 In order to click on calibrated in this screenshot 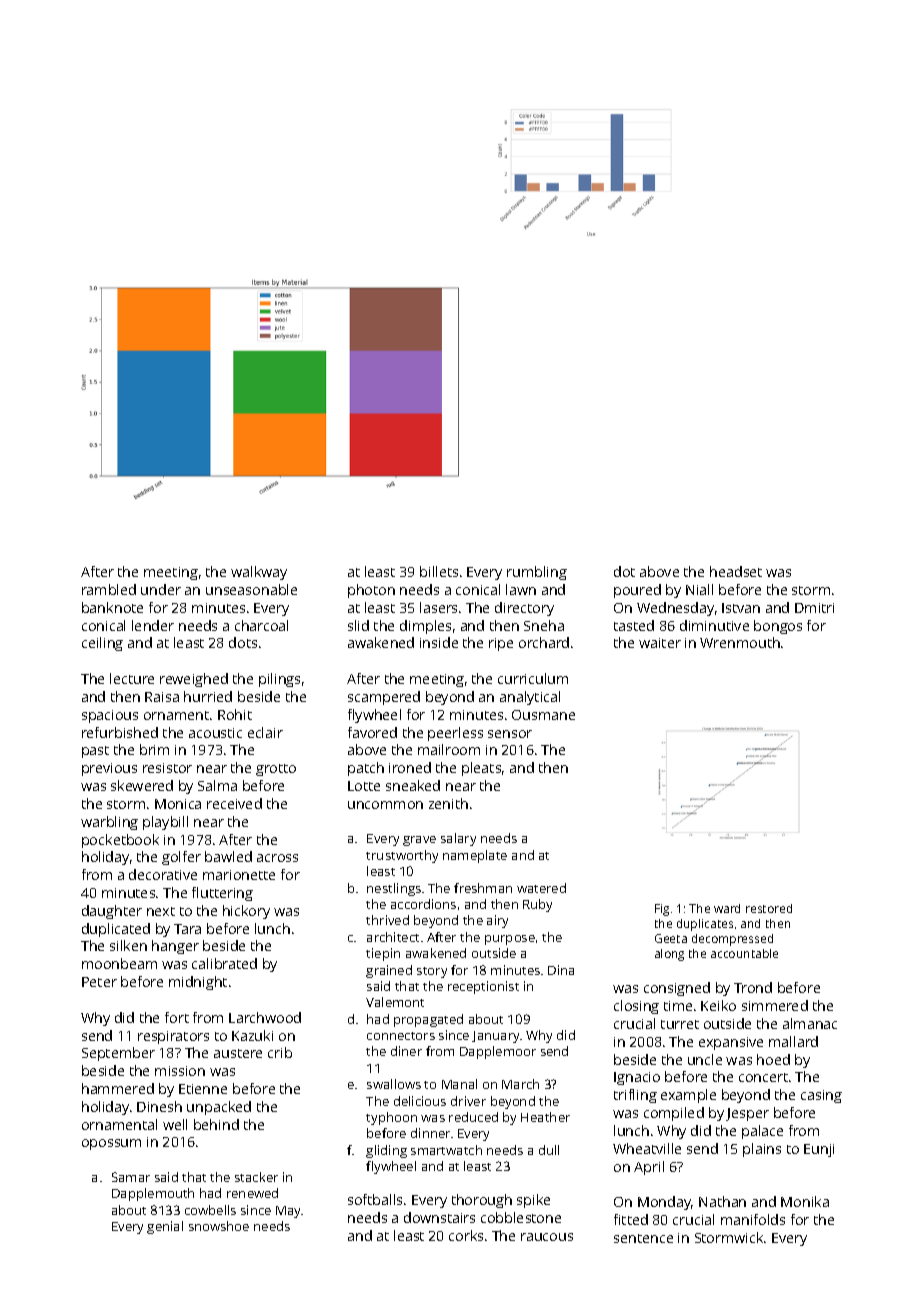, I will do `click(224, 963)`.
